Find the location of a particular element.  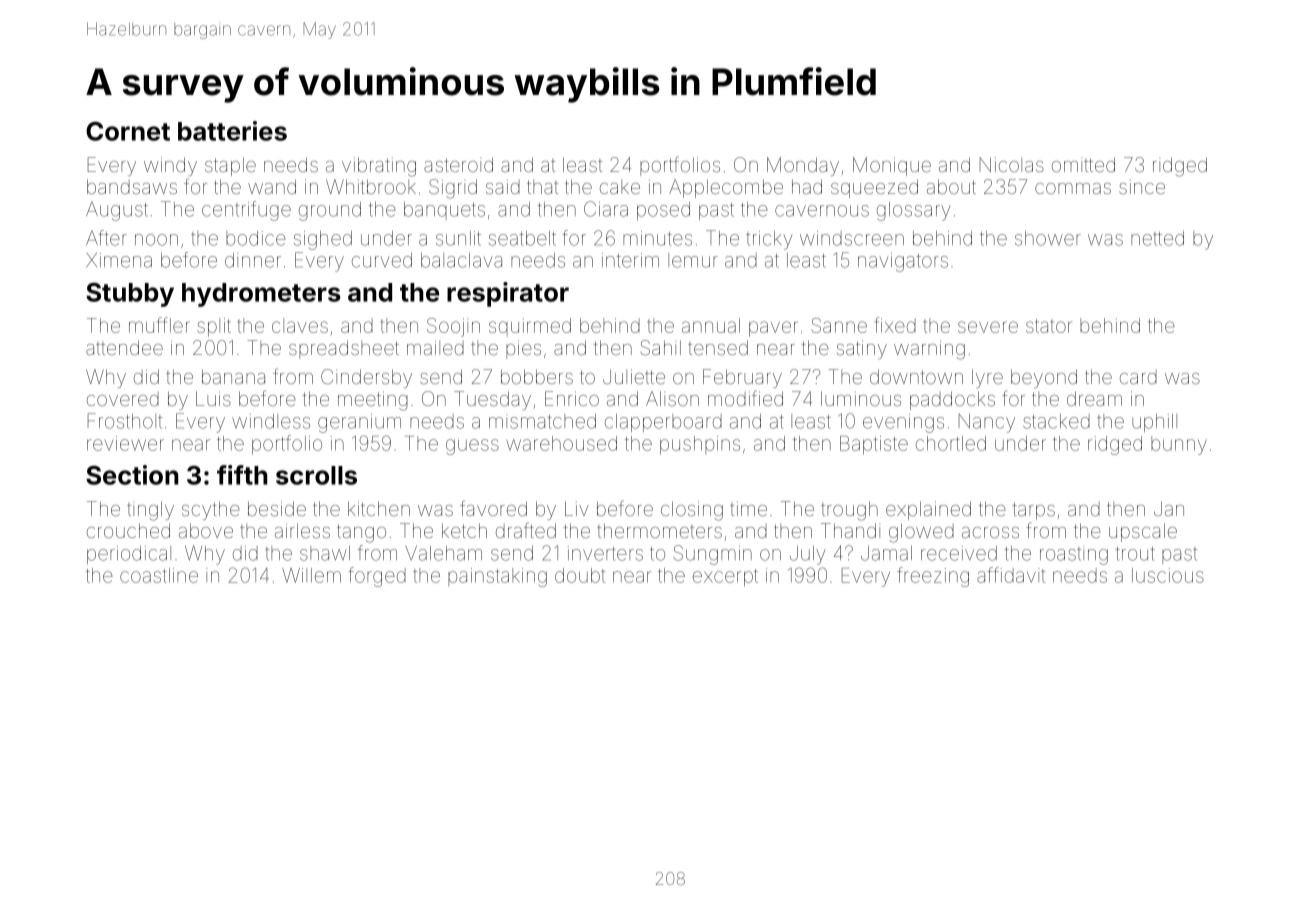

omitted is located at coordinates (1083, 164).
